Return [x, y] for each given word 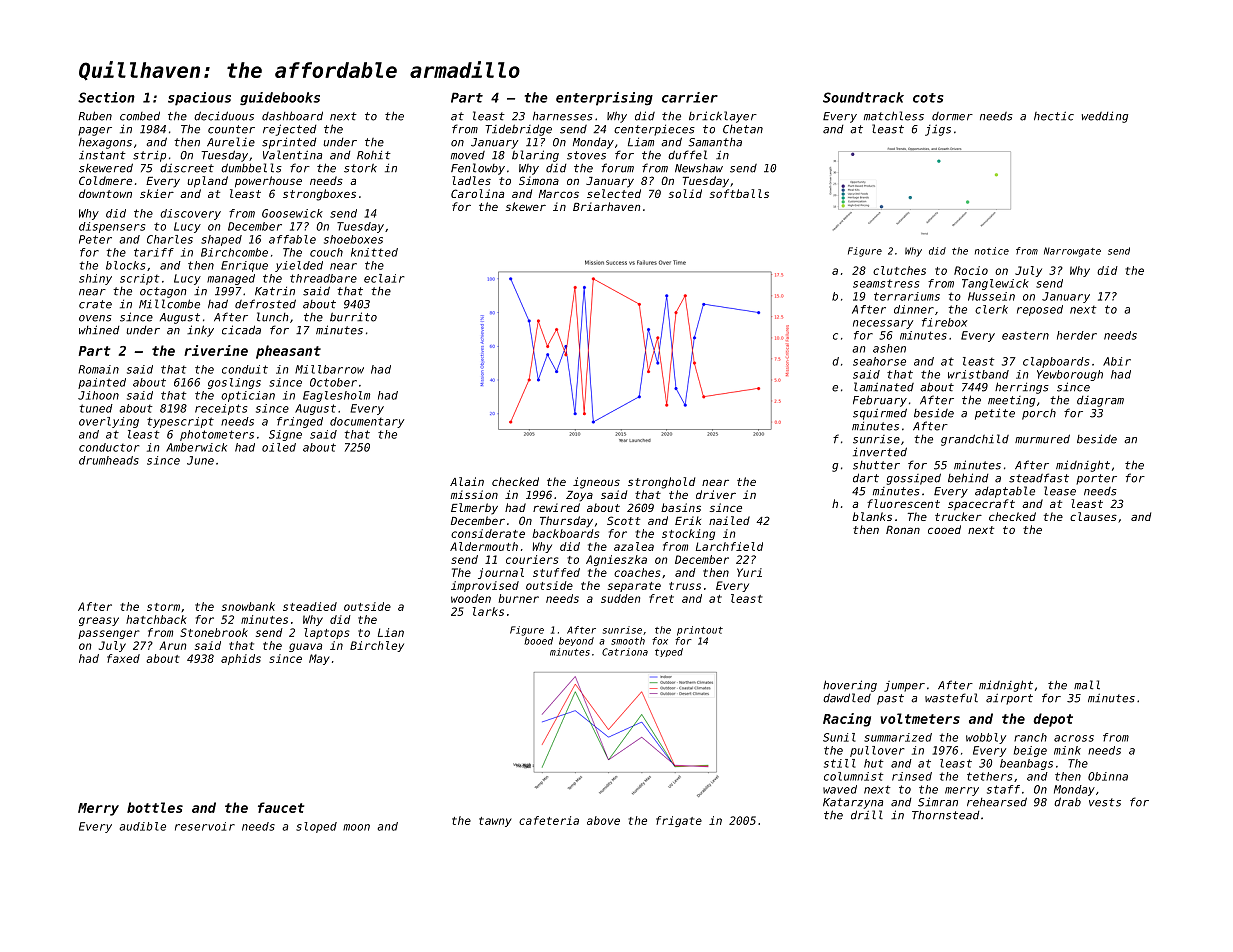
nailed [729, 520]
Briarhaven [606, 206]
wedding [1105, 117]
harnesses [563, 116]
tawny [495, 822]
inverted [880, 452]
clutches [899, 270]
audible [142, 826]
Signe [285, 435]
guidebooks [280, 99]
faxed [123, 658]
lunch [273, 317]
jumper [904, 686]
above [603, 820]
